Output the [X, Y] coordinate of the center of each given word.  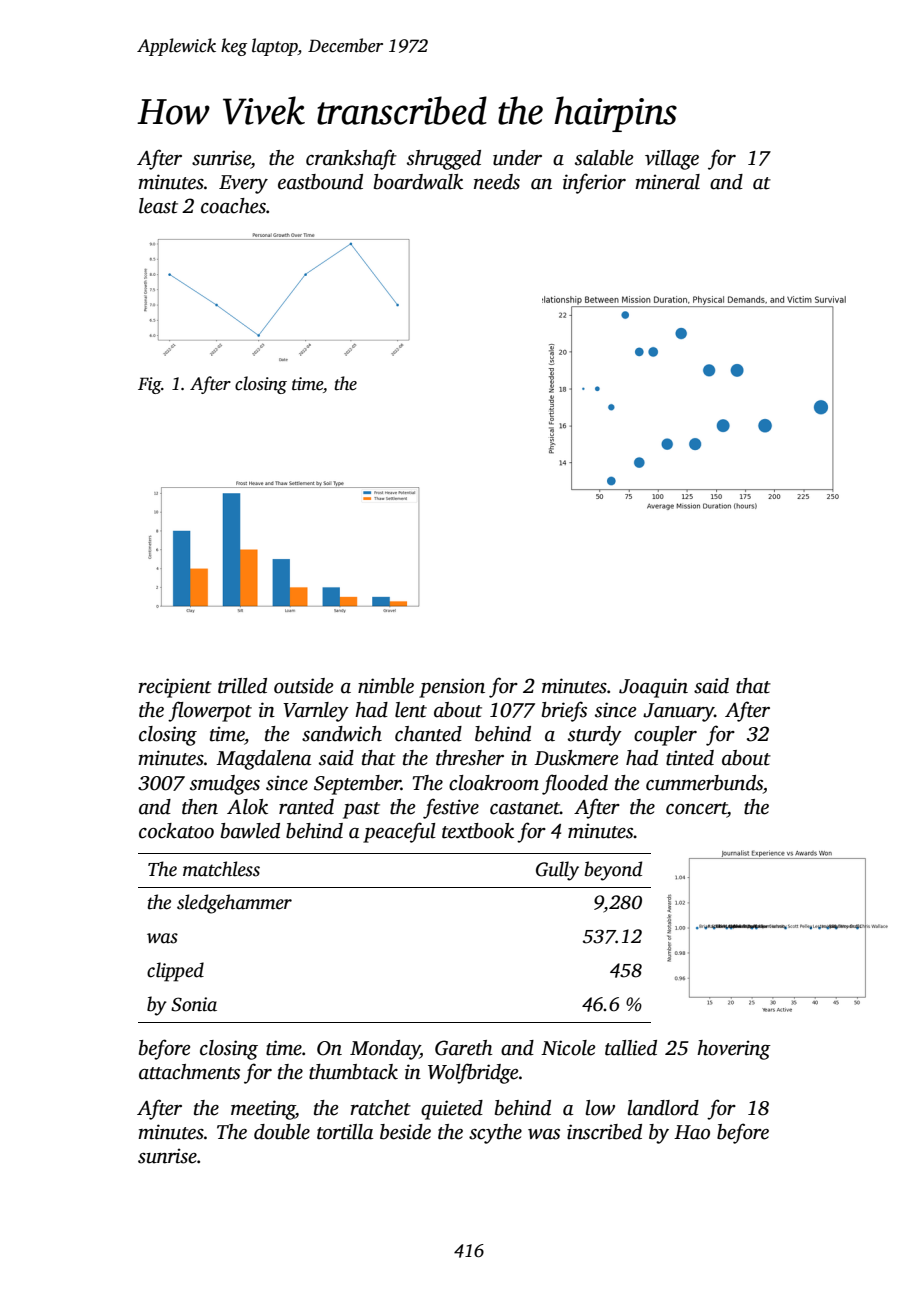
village [672, 160]
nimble [386, 686]
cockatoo [176, 831]
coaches [233, 206]
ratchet [380, 1108]
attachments [189, 1072]
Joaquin [653, 688]
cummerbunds [704, 783]
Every [243, 184]
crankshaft [351, 159]
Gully [557, 871]
